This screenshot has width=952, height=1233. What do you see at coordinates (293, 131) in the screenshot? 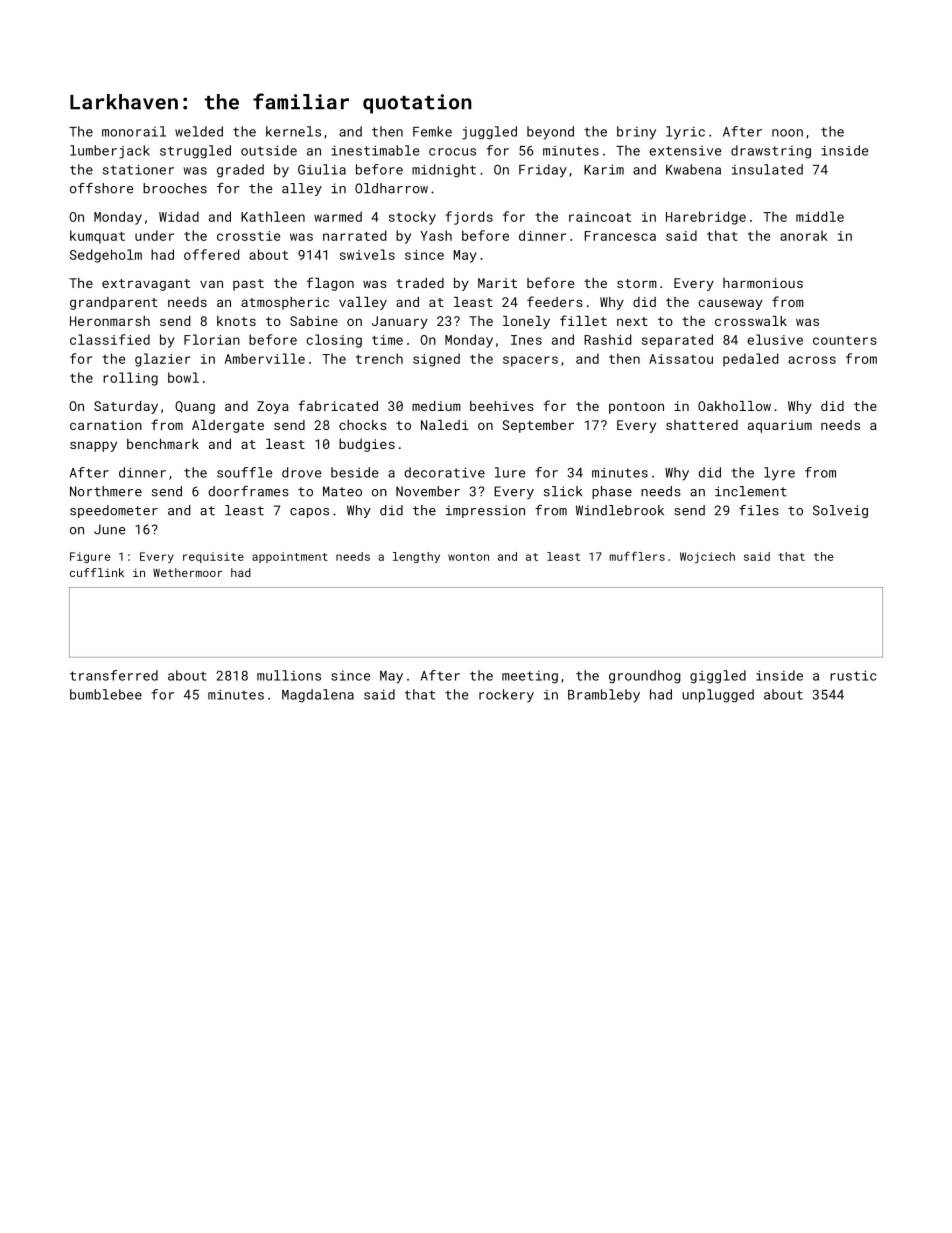
I see `kernels` at bounding box center [293, 131].
